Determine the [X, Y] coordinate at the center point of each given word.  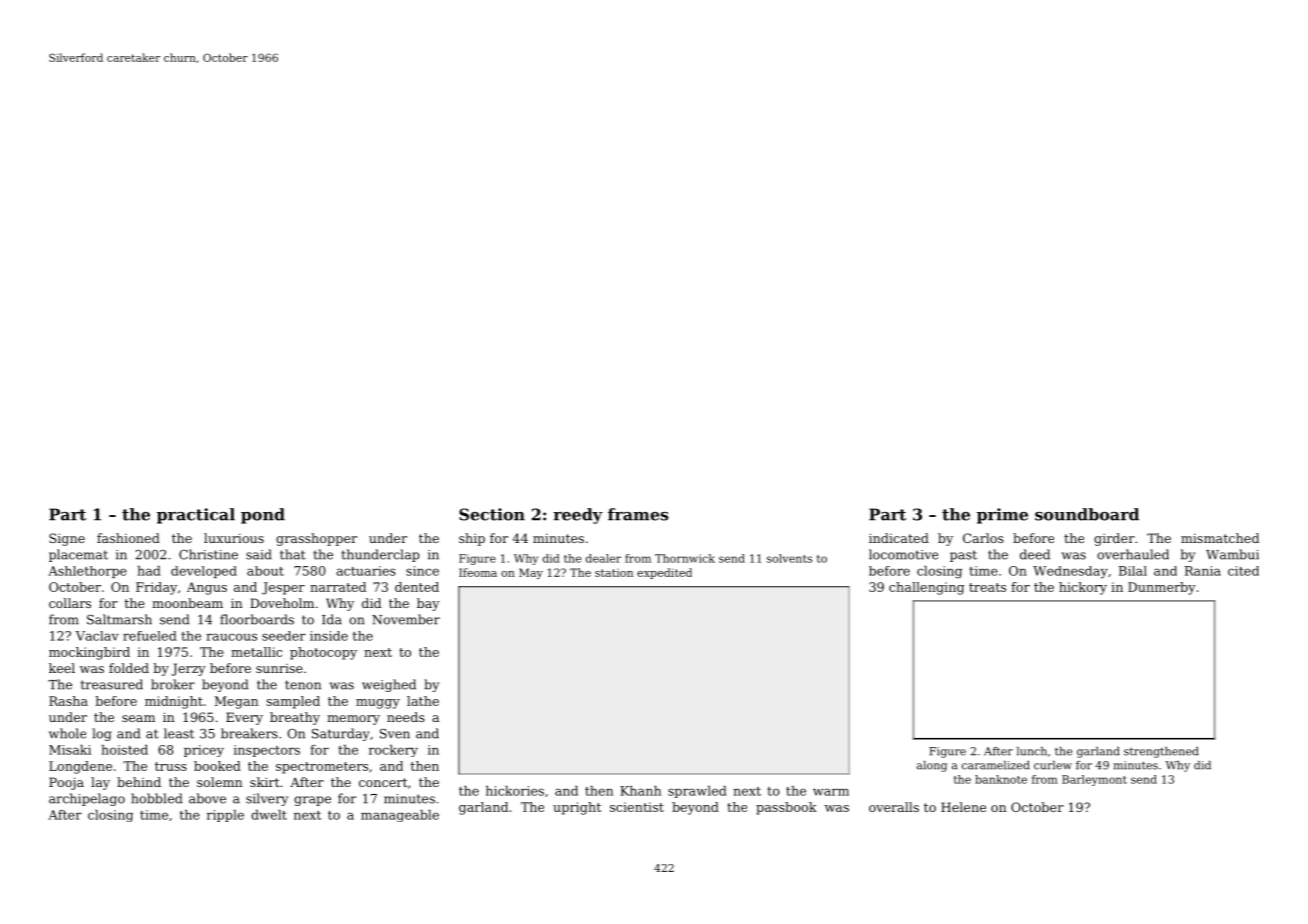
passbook [786, 808]
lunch [1032, 751]
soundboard [1087, 514]
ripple [225, 816]
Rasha [68, 701]
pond [263, 516]
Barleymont [1094, 780]
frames [638, 514]
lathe [423, 701]
